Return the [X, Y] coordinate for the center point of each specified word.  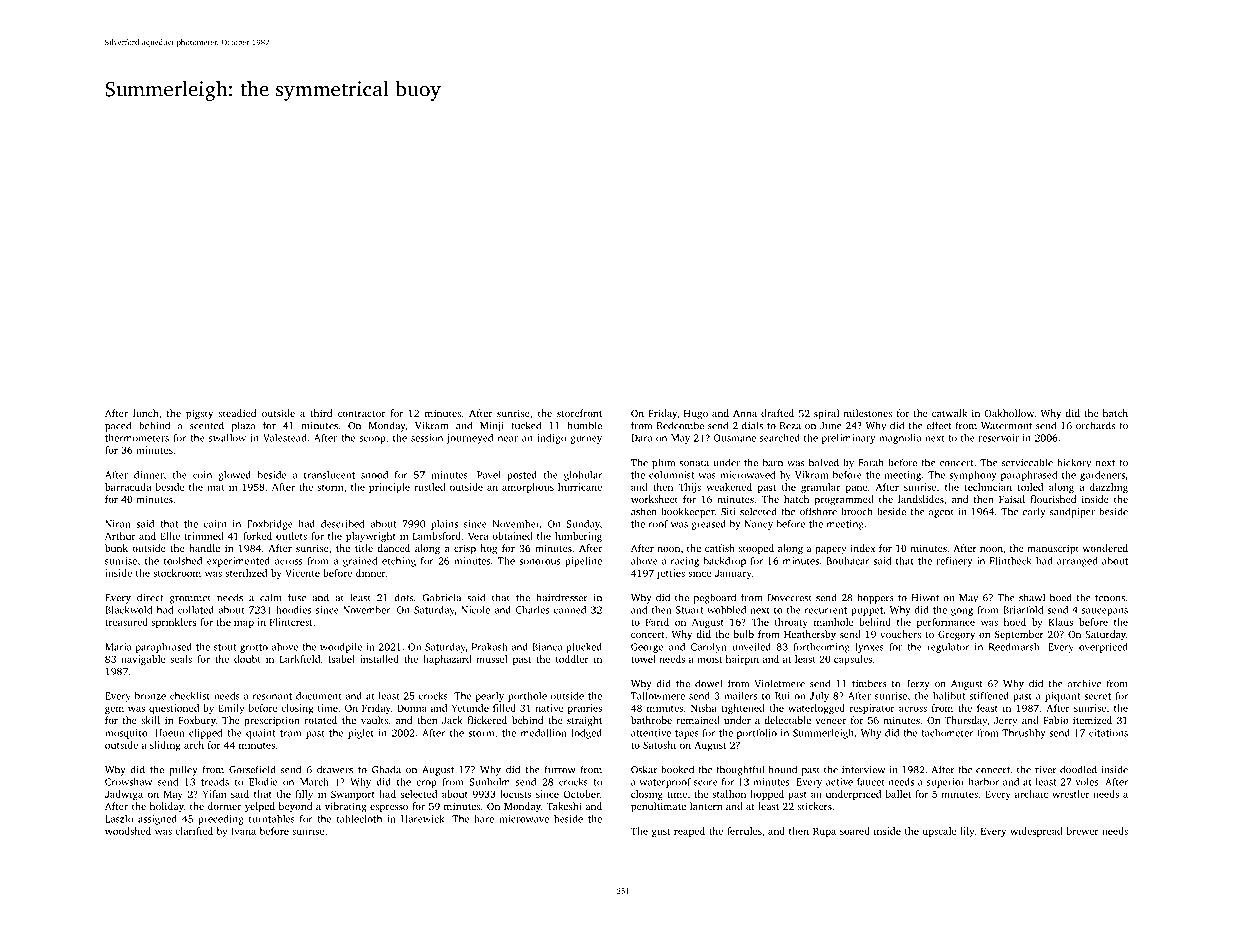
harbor [983, 782]
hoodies [293, 610]
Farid [657, 622]
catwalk [949, 413]
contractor [361, 414]
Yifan [214, 794]
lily [967, 832]
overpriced [1103, 648]
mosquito [126, 734]
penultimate [658, 807]
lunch [145, 413]
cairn [215, 524]
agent [941, 513]
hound [783, 769]
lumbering [578, 537]
